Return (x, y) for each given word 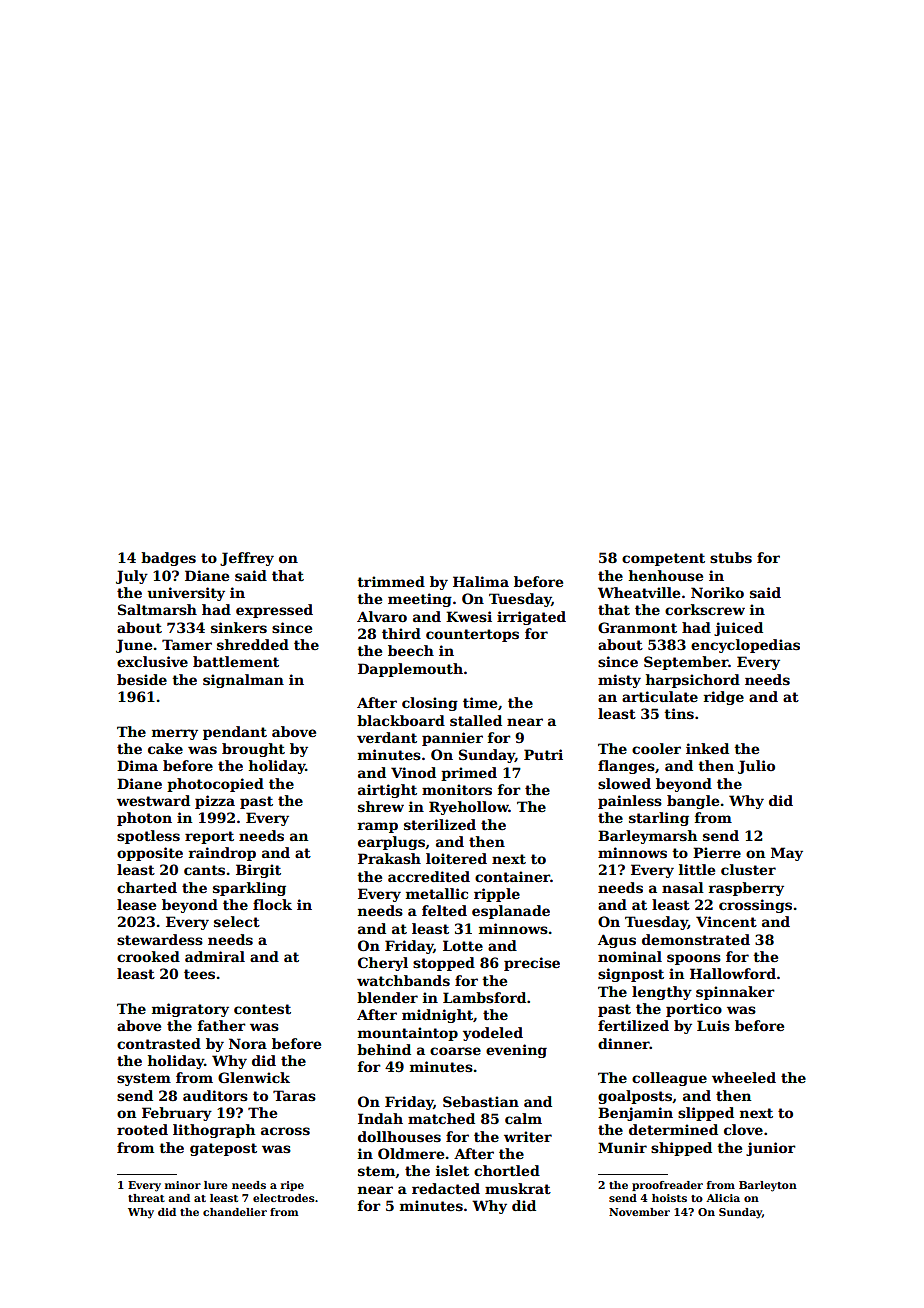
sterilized (440, 824)
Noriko (717, 592)
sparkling (249, 889)
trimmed (391, 581)
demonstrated (696, 939)
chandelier (235, 1212)
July (132, 577)
